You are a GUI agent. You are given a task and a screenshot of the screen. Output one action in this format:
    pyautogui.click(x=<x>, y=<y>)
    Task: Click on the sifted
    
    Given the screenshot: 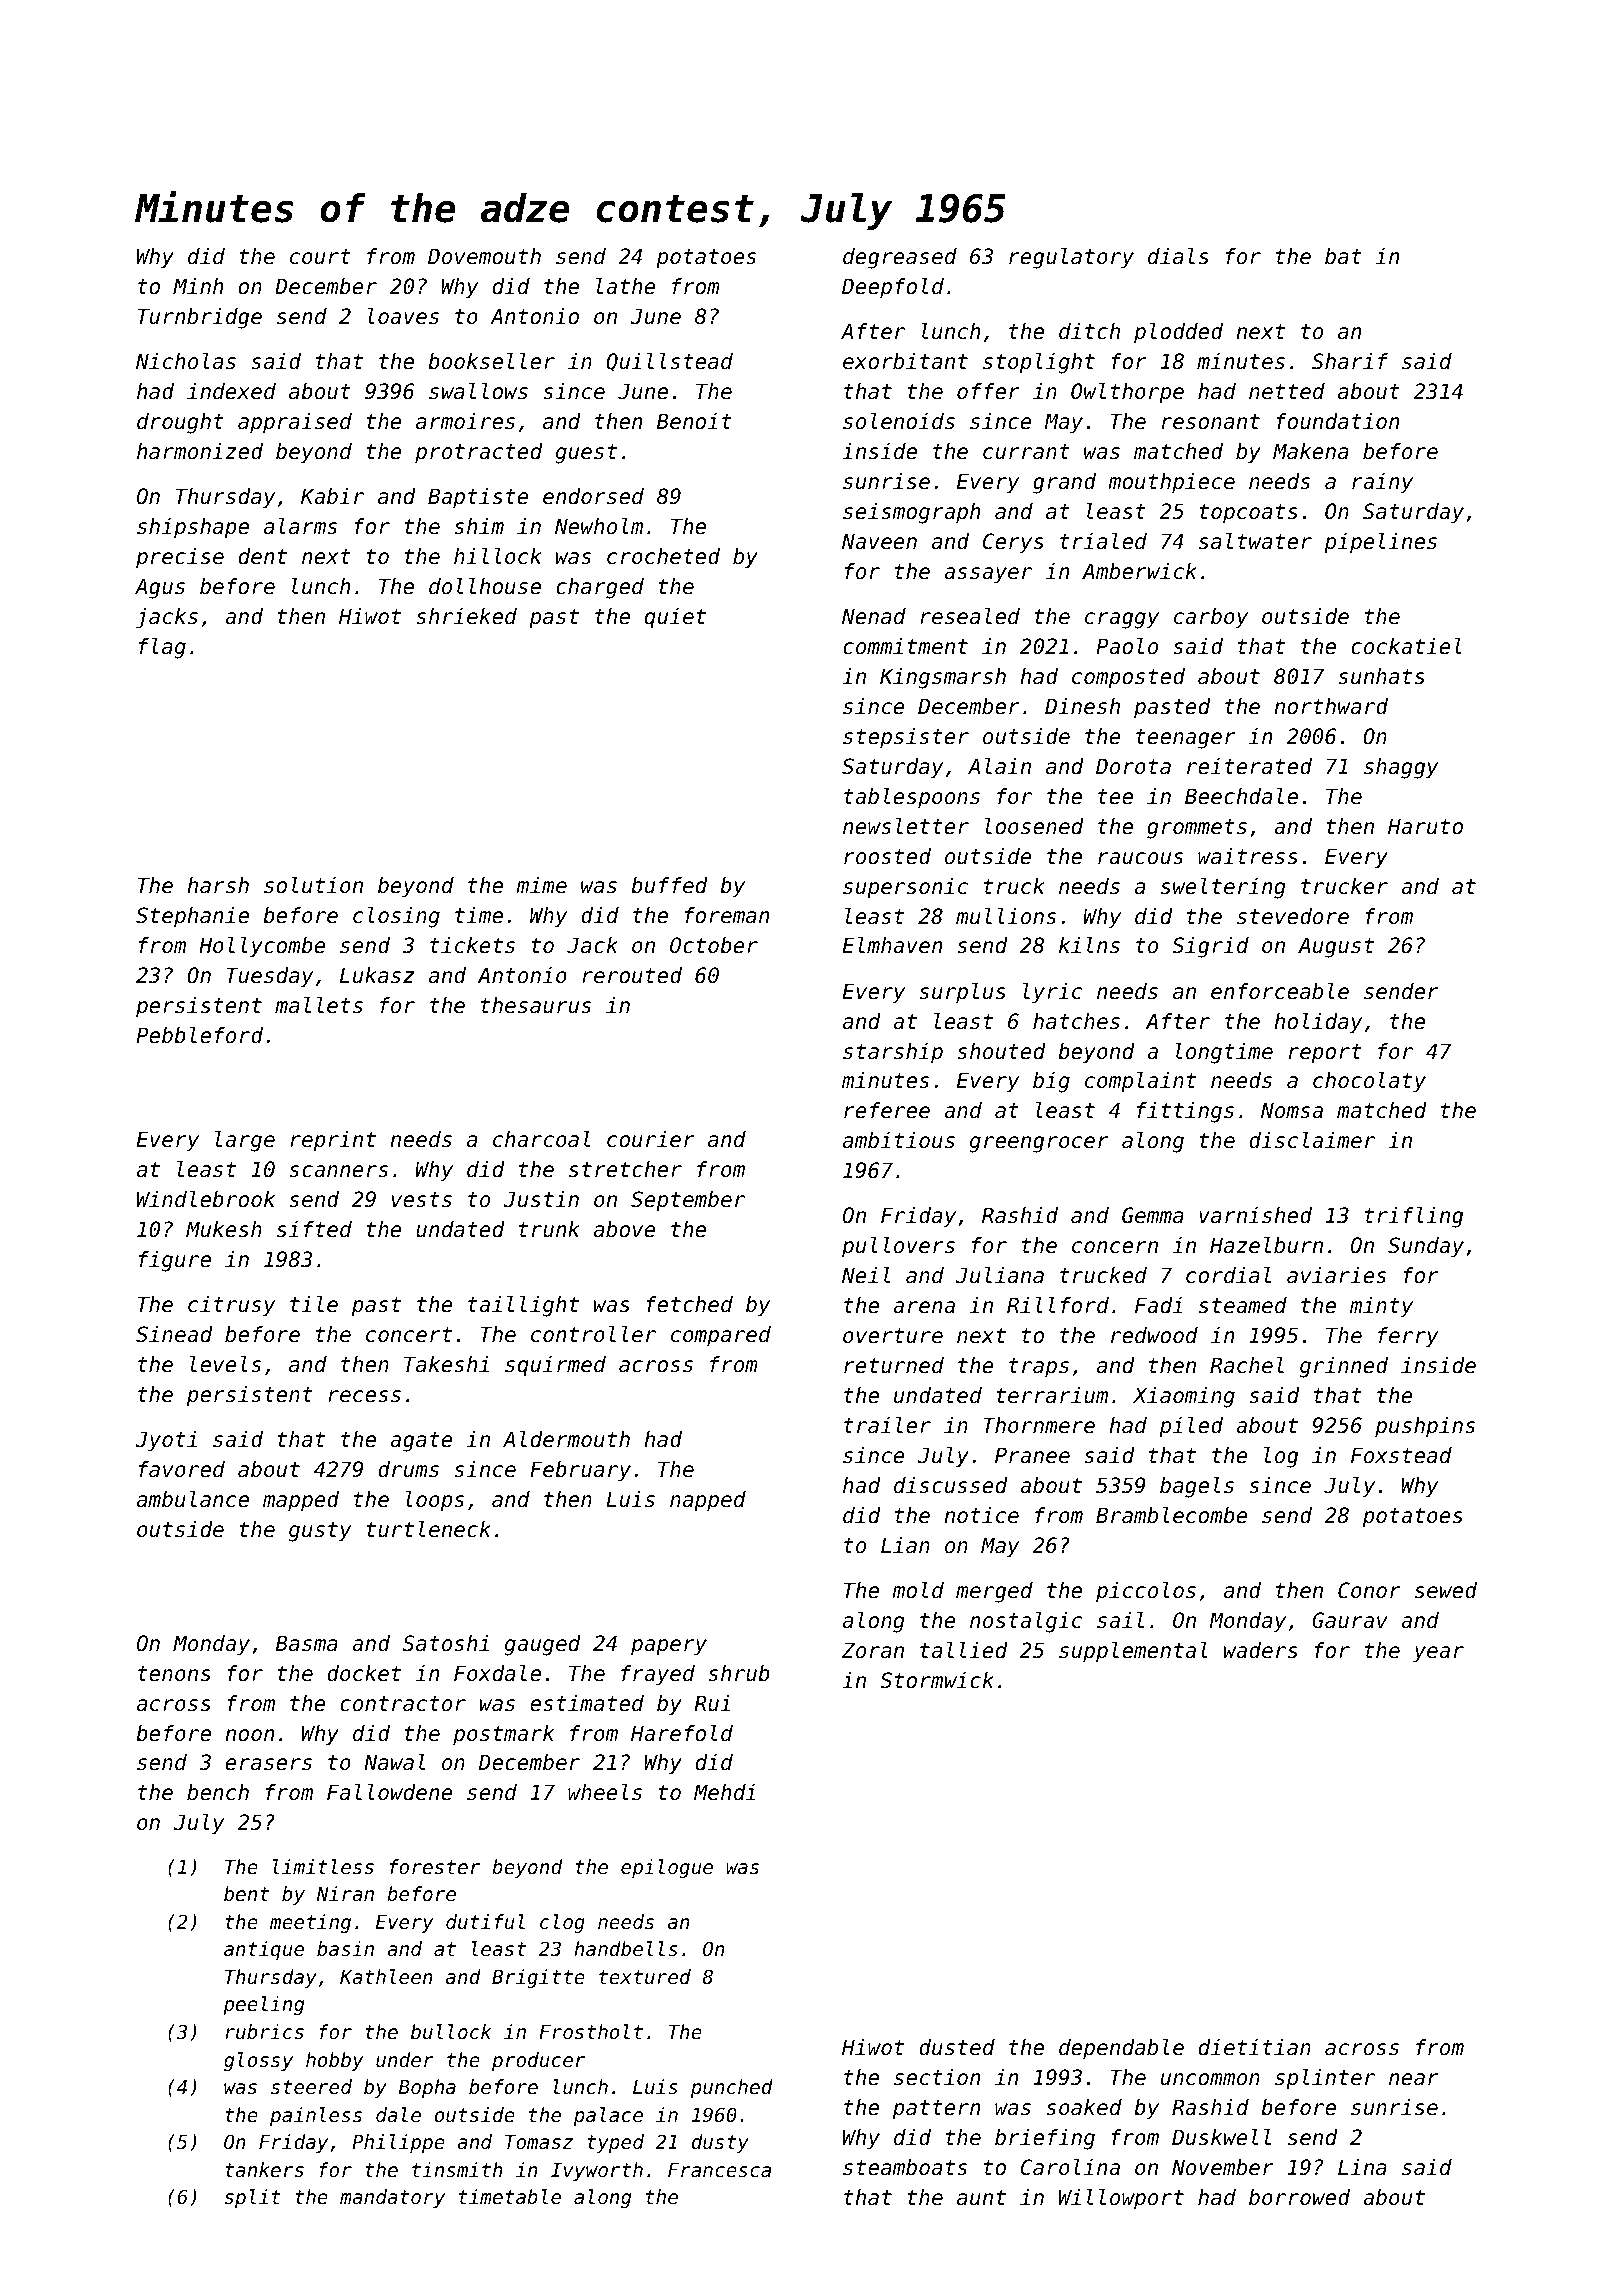 What is the action you would take?
    pyautogui.click(x=314, y=1229)
